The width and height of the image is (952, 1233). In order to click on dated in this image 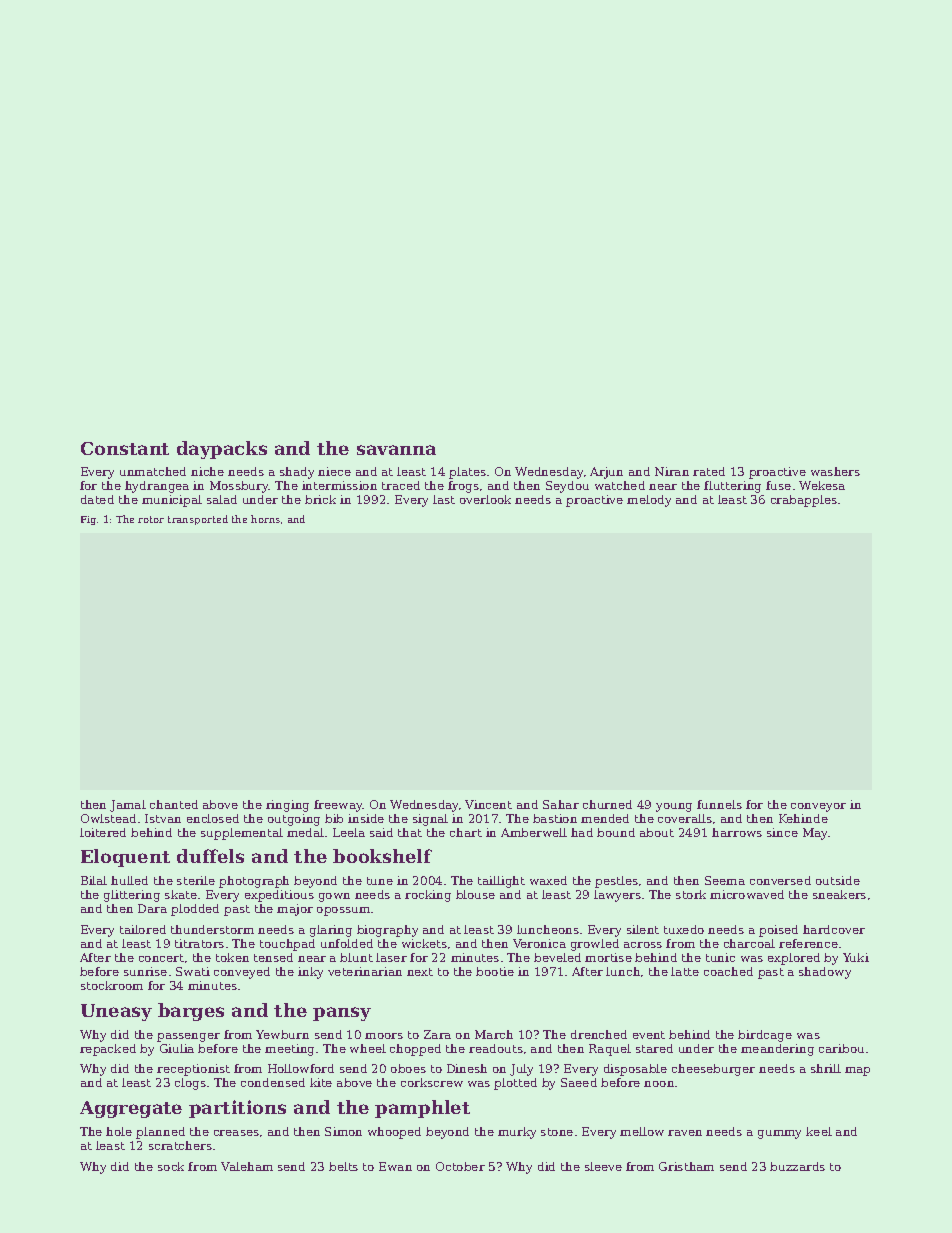, I will do `click(97, 499)`.
